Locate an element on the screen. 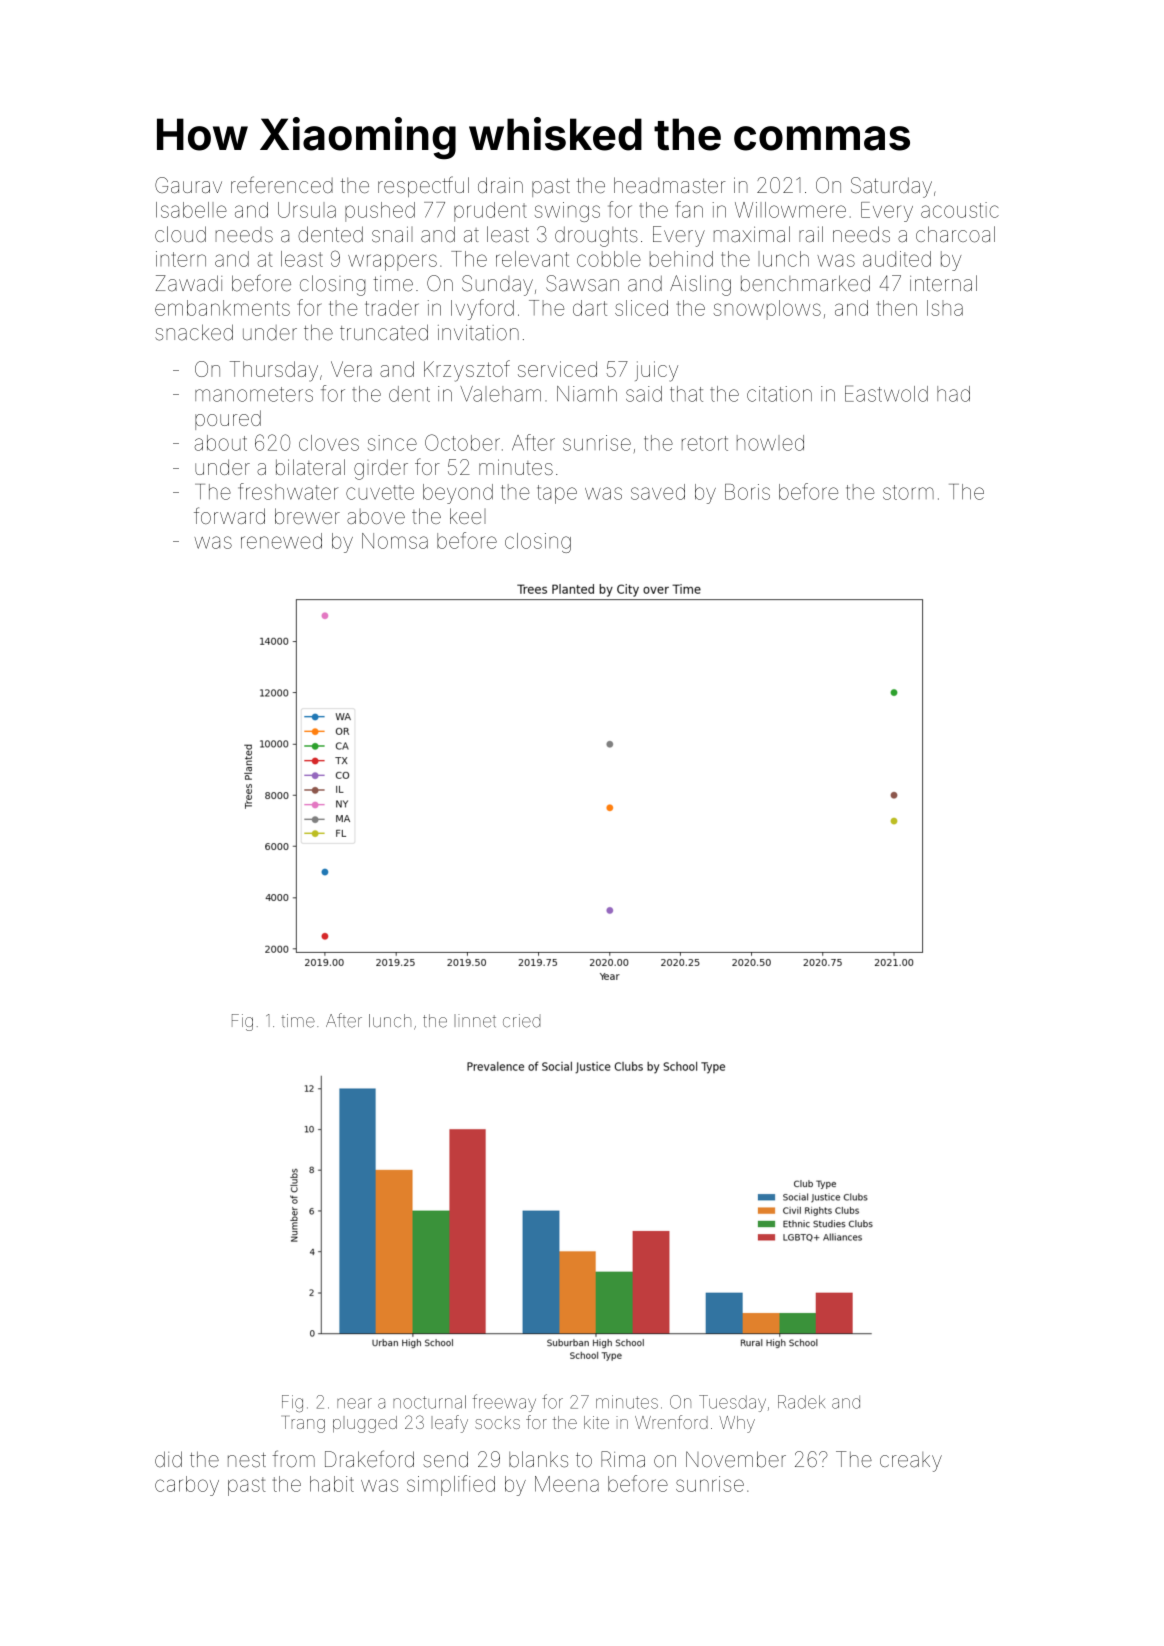 The height and width of the screenshot is (1646, 1164). near is located at coordinates (354, 1403).
